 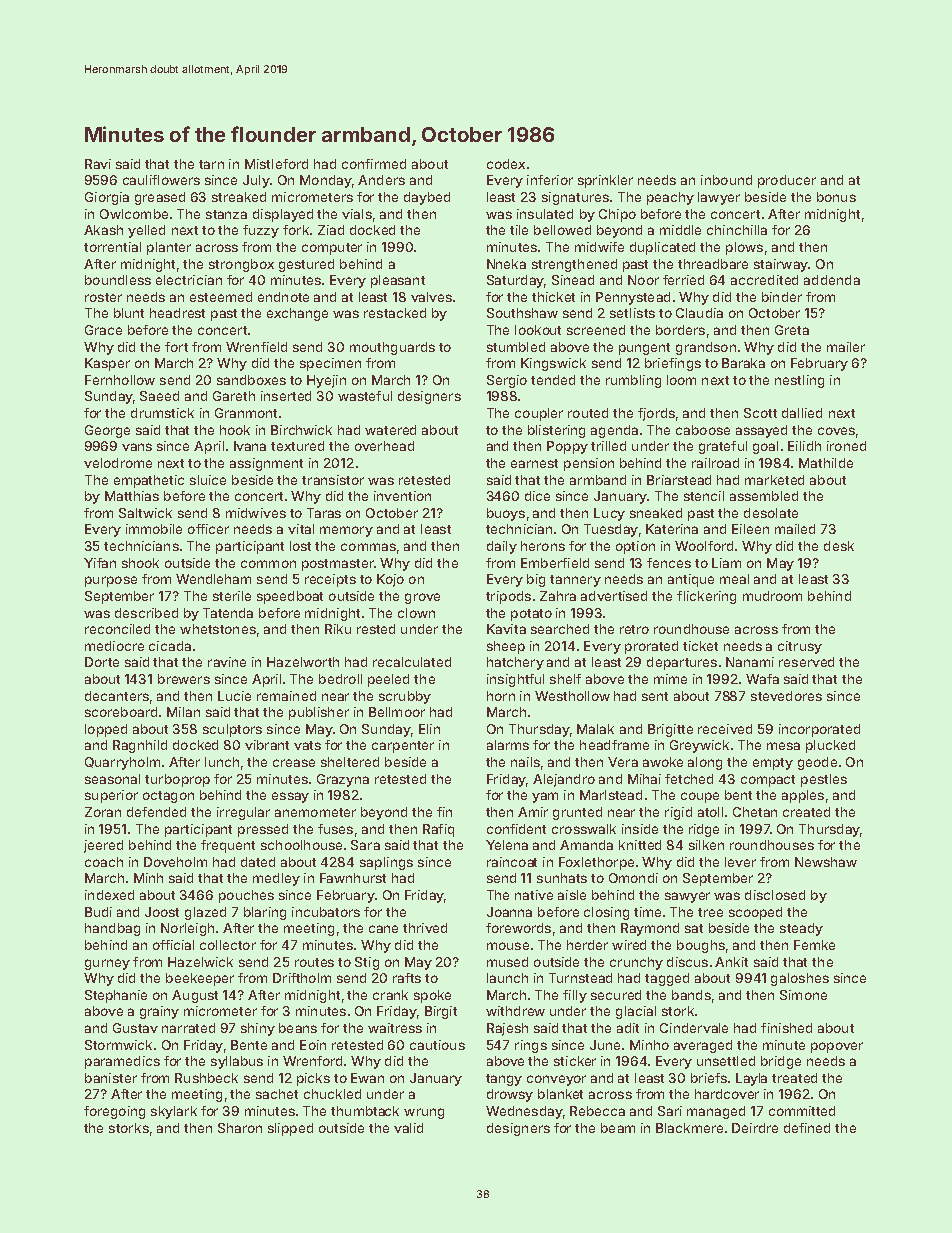 What do you see at coordinates (388, 680) in the screenshot?
I see `peeled` at bounding box center [388, 680].
